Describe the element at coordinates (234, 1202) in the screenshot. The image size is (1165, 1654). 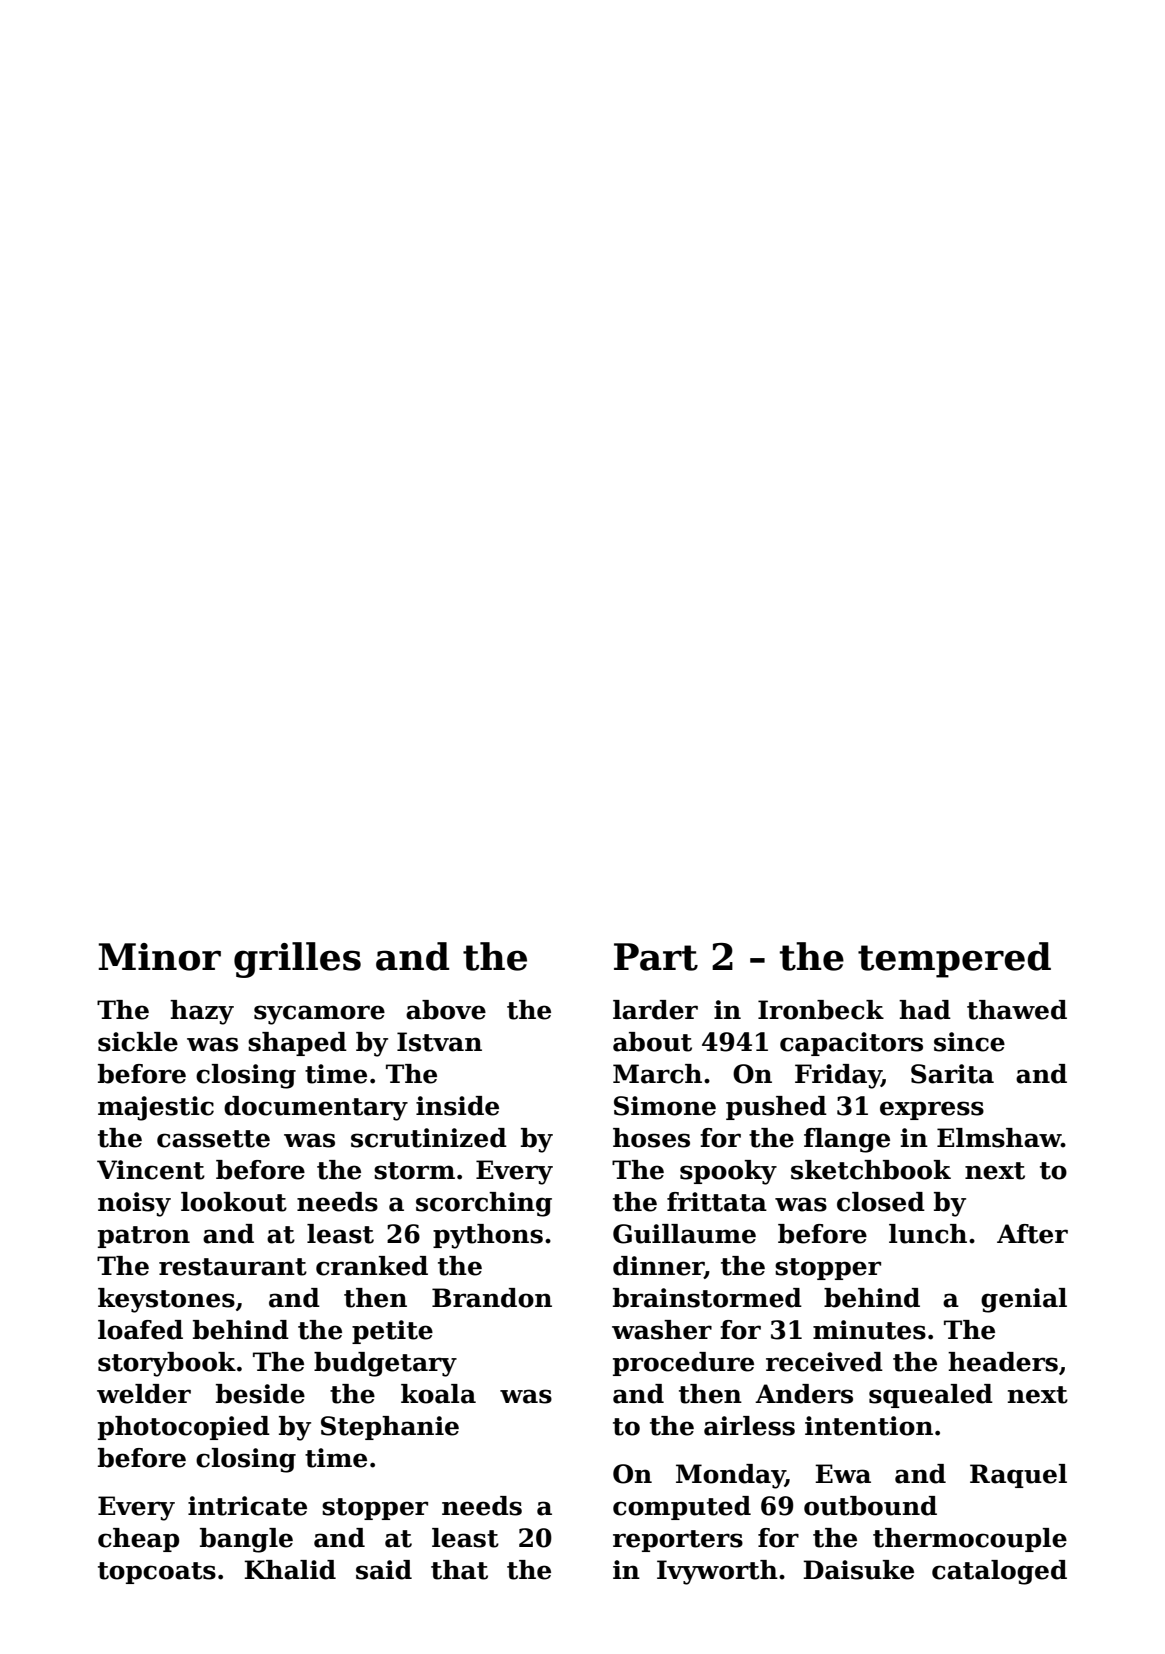
I see `lookout` at that location.
